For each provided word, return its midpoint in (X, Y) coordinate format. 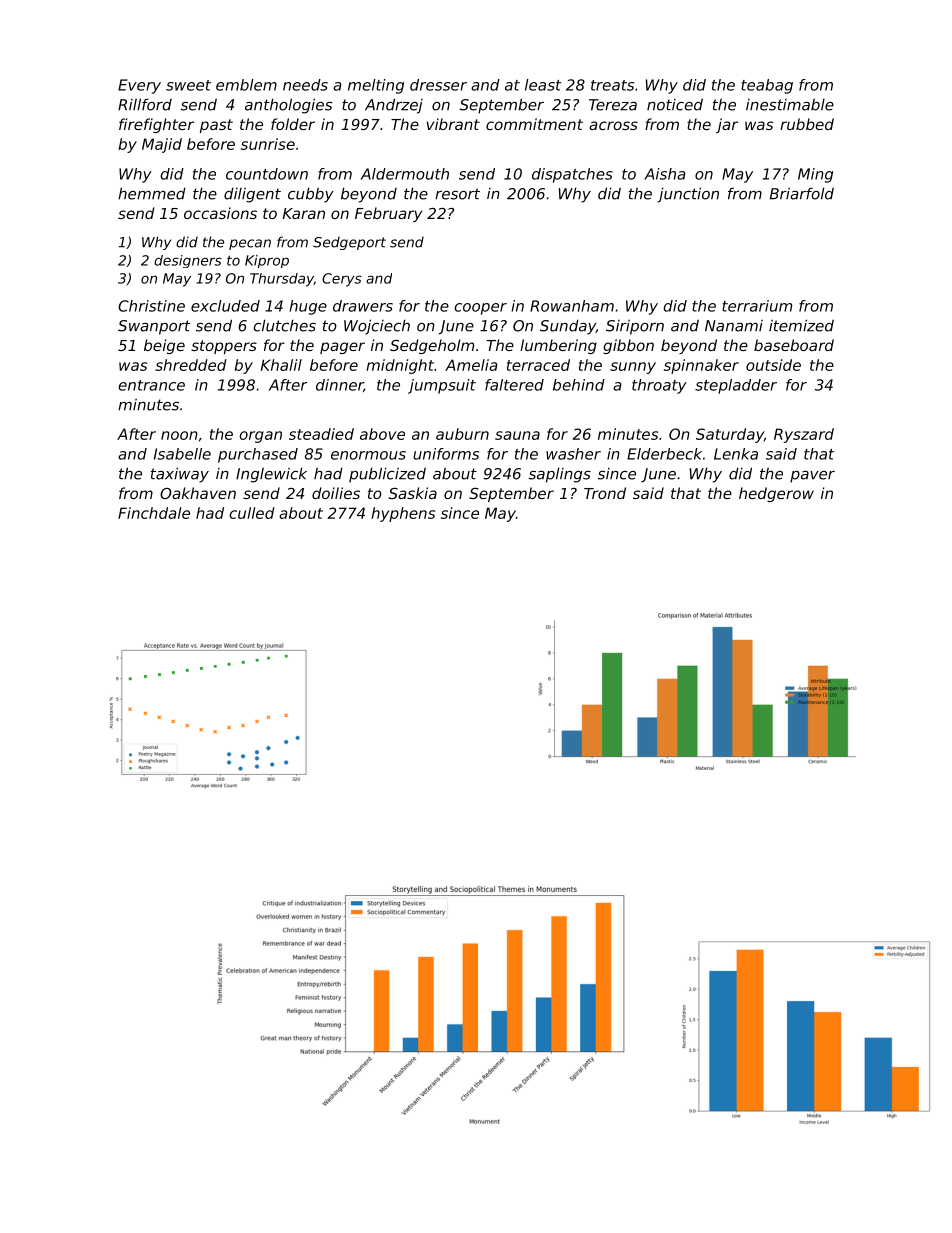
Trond (605, 493)
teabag (767, 86)
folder (293, 124)
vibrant (453, 124)
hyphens (403, 514)
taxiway (180, 475)
